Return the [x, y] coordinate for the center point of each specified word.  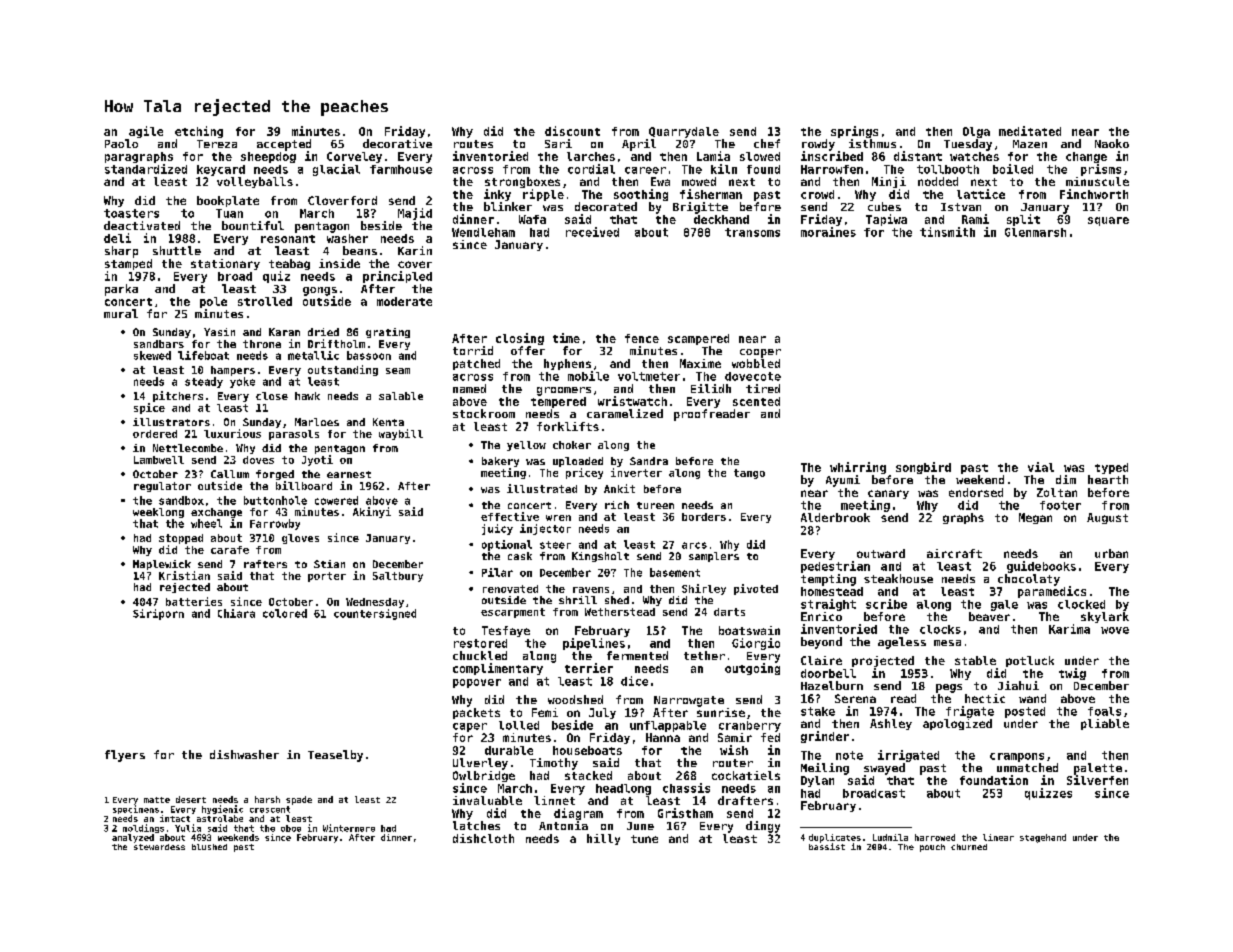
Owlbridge [484, 776]
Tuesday [968, 145]
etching [199, 132]
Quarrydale [684, 132]
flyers [125, 756]
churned [969, 847]
